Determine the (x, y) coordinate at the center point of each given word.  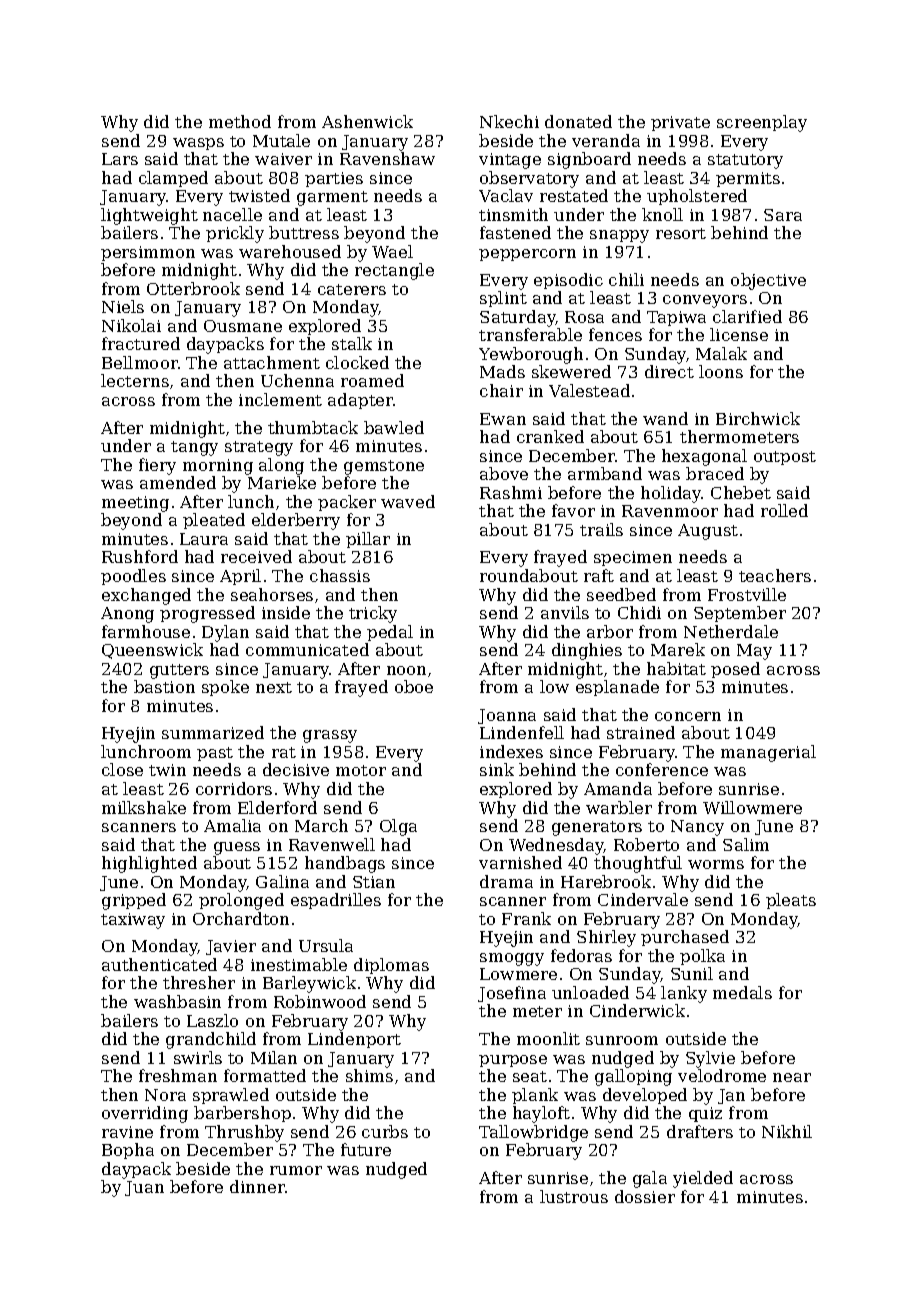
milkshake (144, 807)
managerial (768, 753)
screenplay (762, 123)
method (240, 121)
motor (361, 770)
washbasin (177, 1001)
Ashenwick (367, 121)
